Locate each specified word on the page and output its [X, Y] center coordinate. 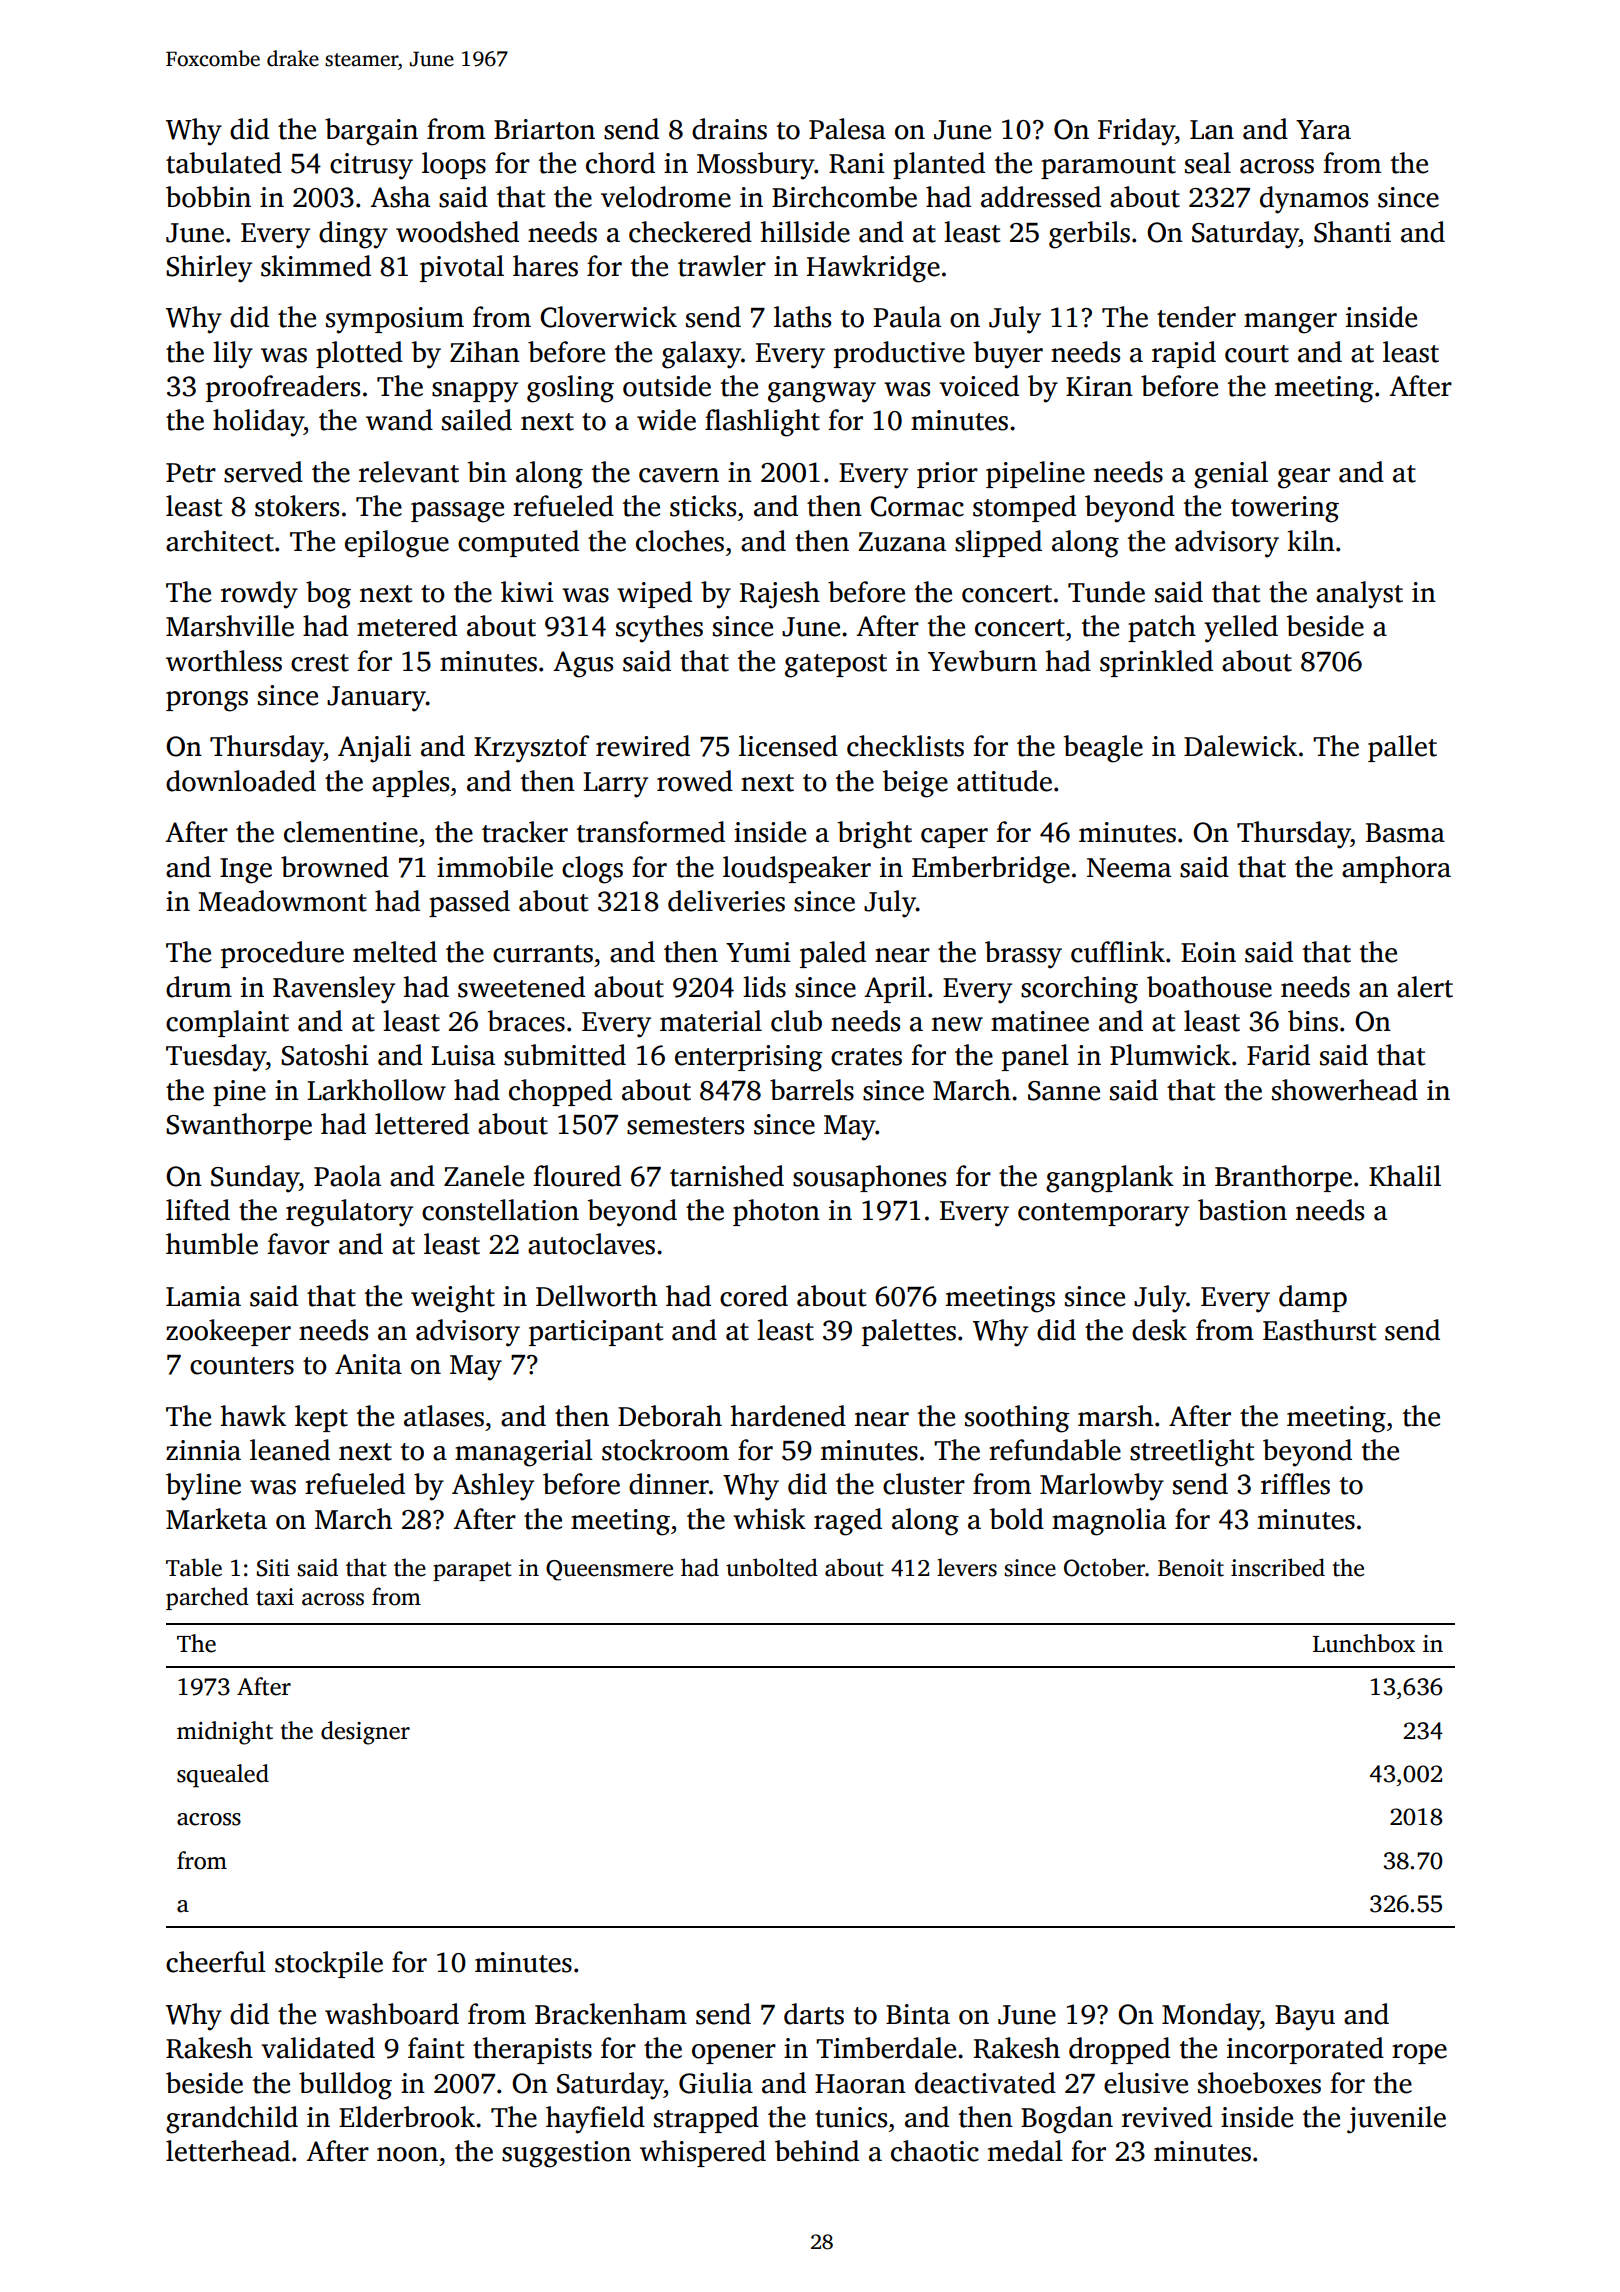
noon [407, 2154]
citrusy [371, 166]
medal [1025, 2151]
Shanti [1352, 232]
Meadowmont [282, 901]
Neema [1129, 868]
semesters [685, 1126]
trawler [722, 266]
